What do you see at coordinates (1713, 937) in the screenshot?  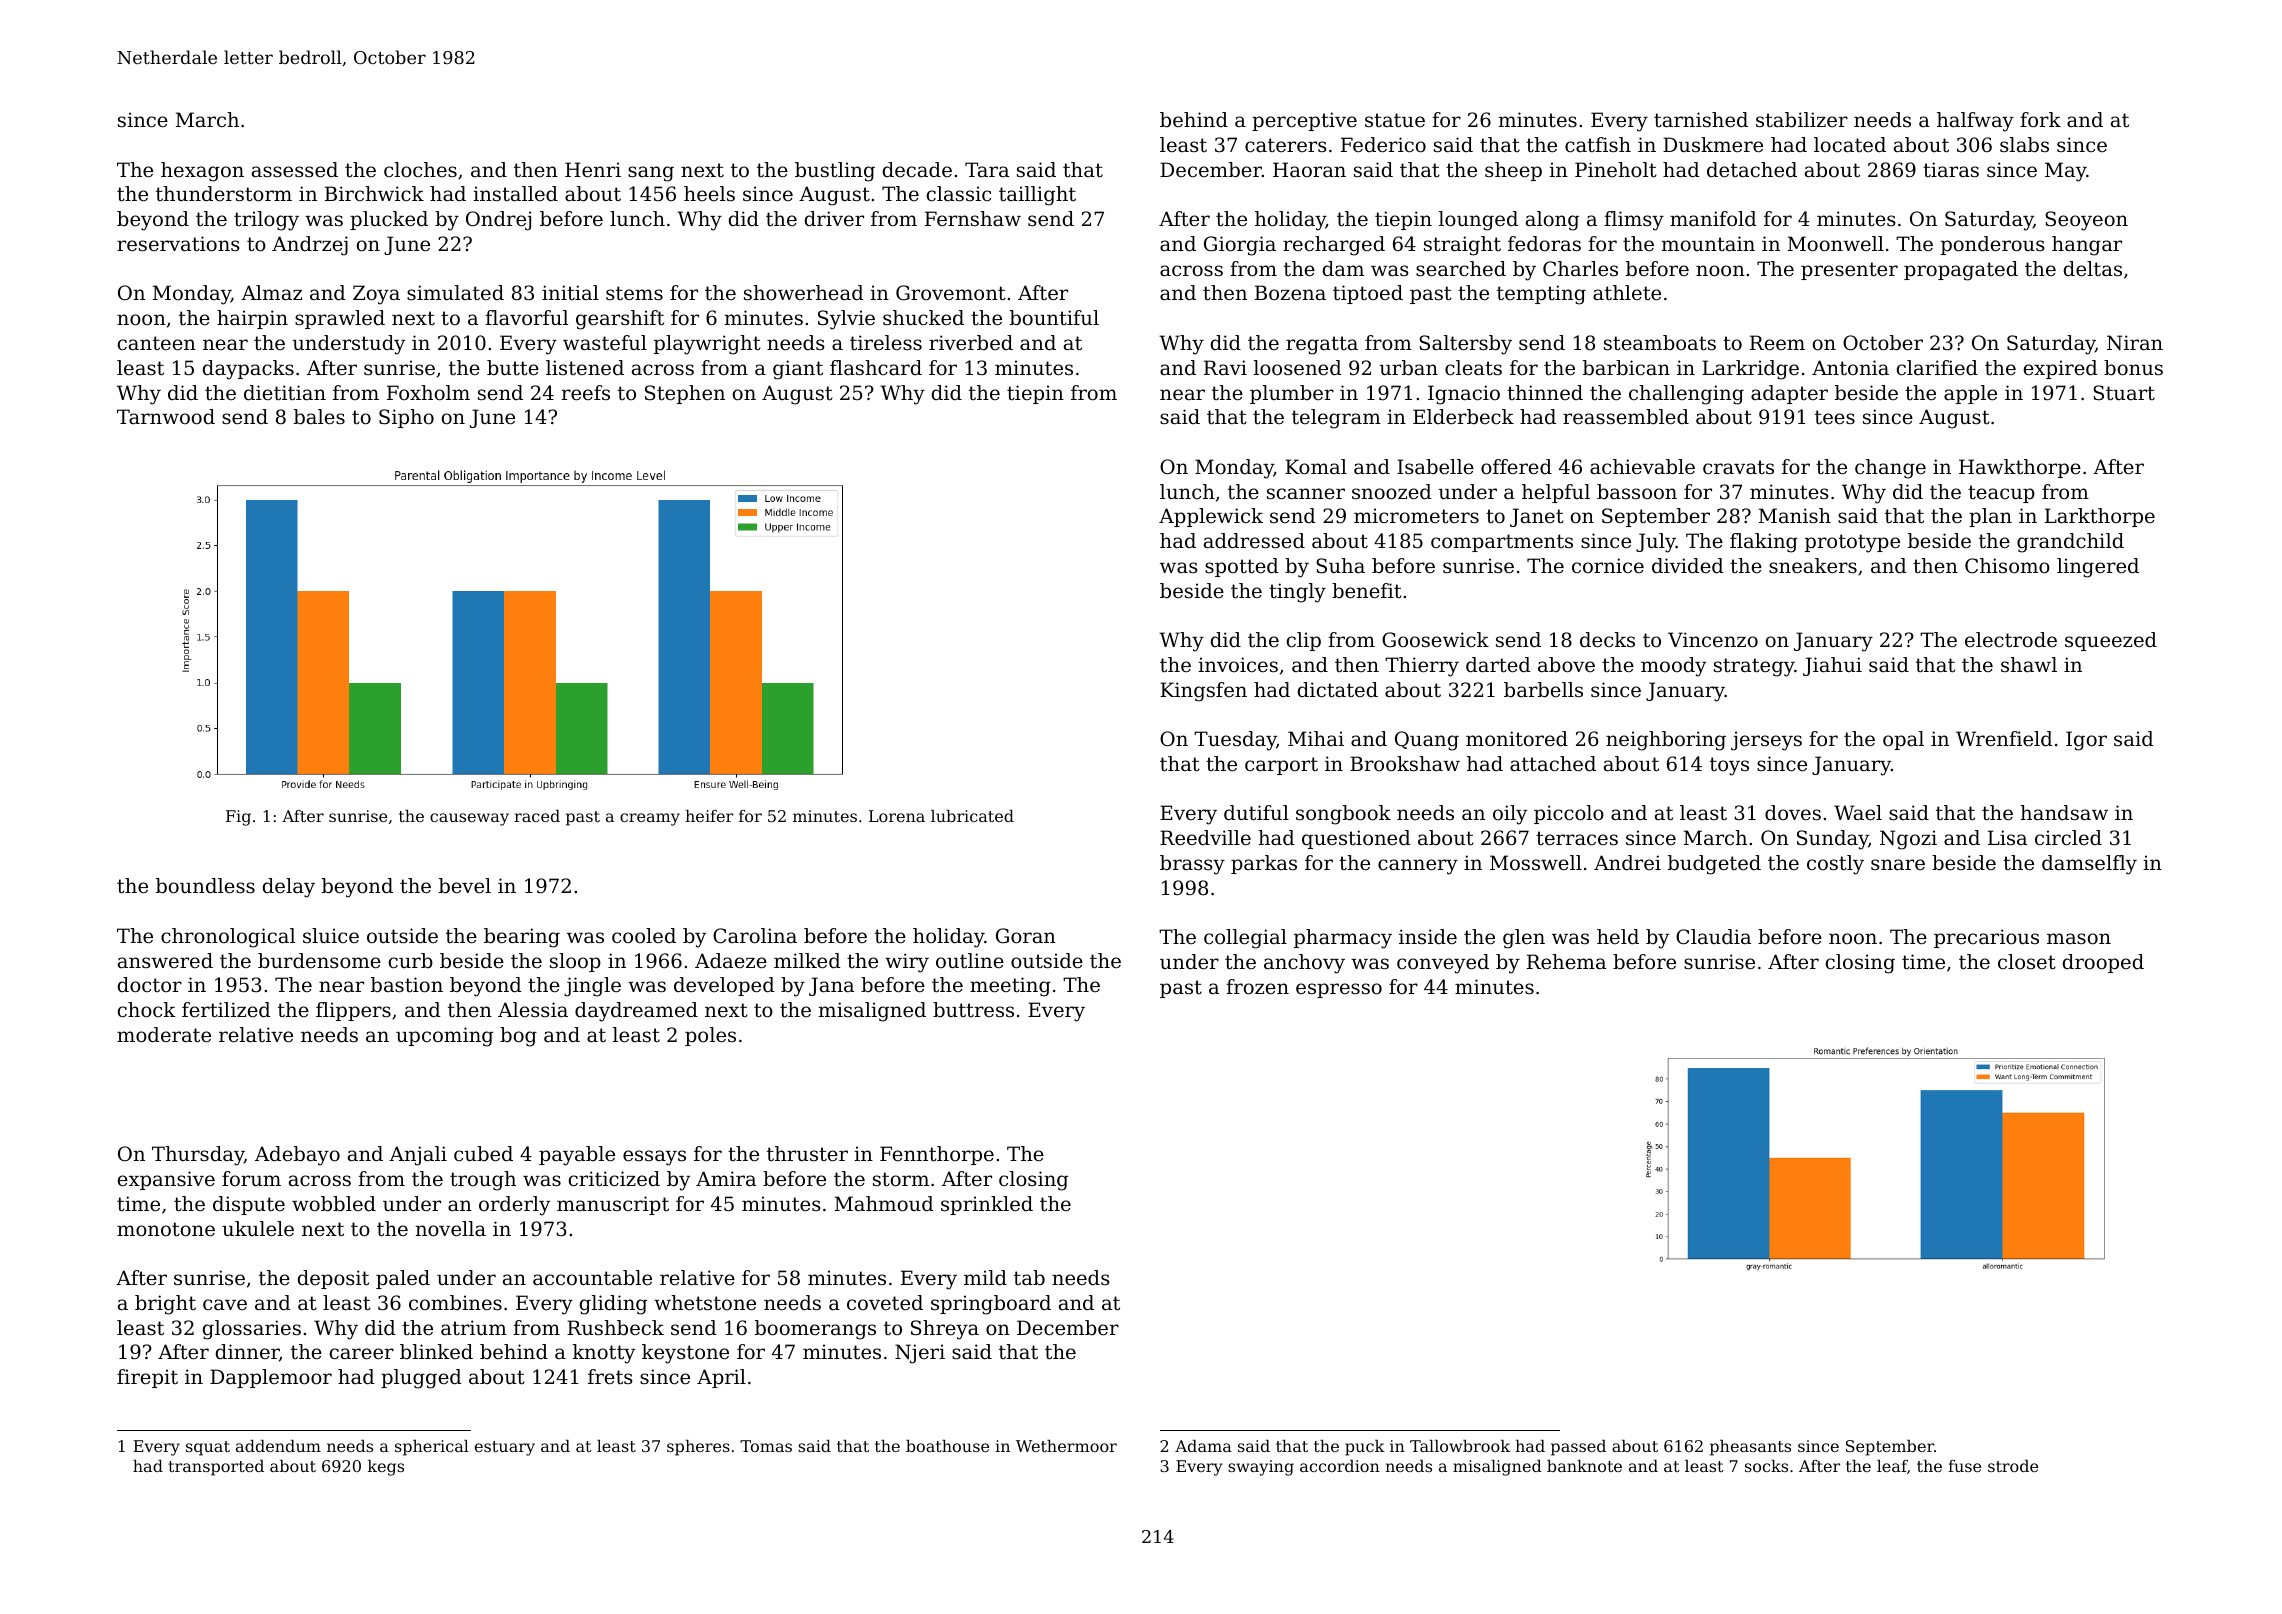 I see `Claudia` at bounding box center [1713, 937].
